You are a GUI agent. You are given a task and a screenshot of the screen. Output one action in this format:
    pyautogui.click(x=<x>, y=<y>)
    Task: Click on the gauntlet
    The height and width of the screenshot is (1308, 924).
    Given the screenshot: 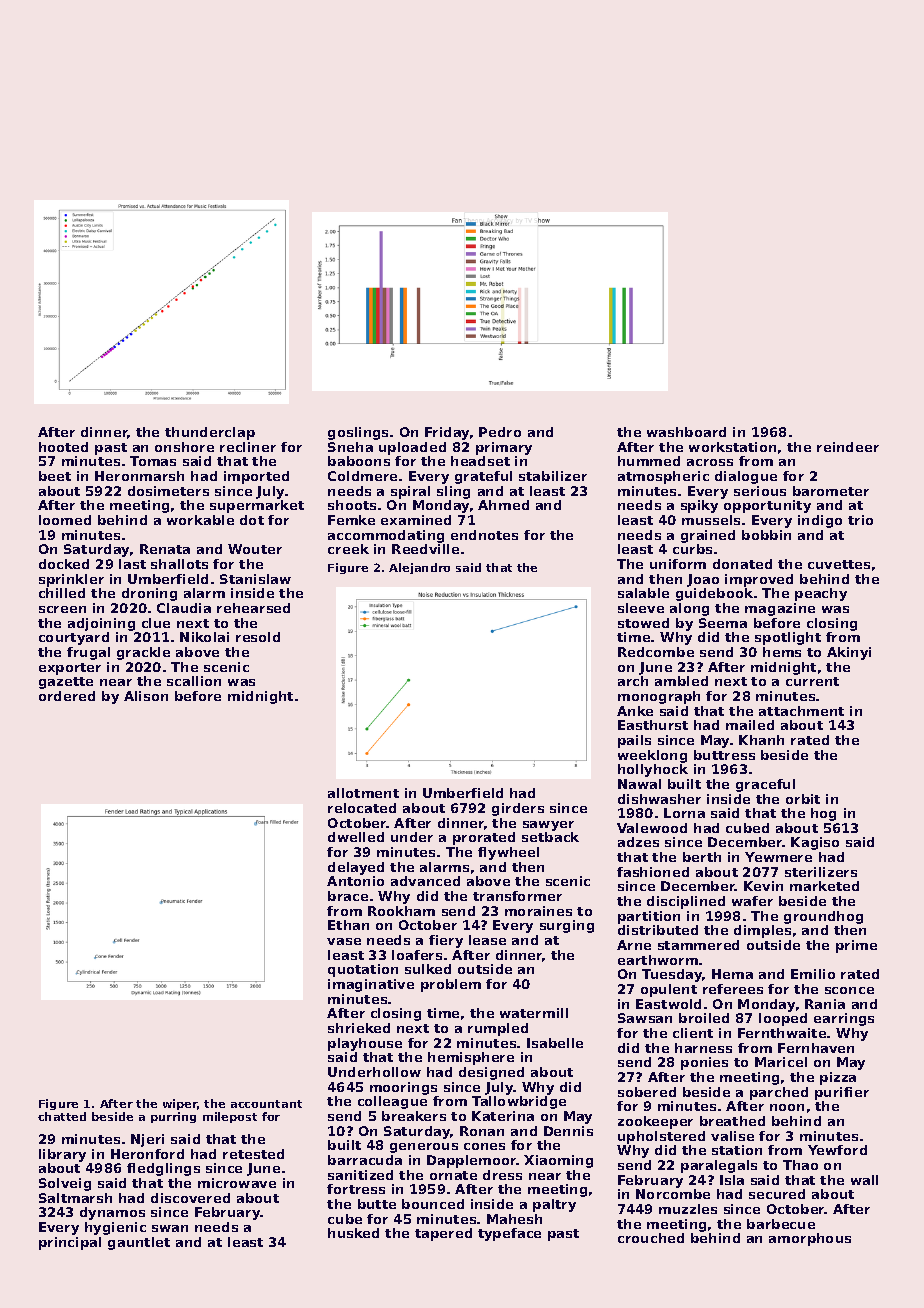 What is the action you would take?
    pyautogui.click(x=139, y=1243)
